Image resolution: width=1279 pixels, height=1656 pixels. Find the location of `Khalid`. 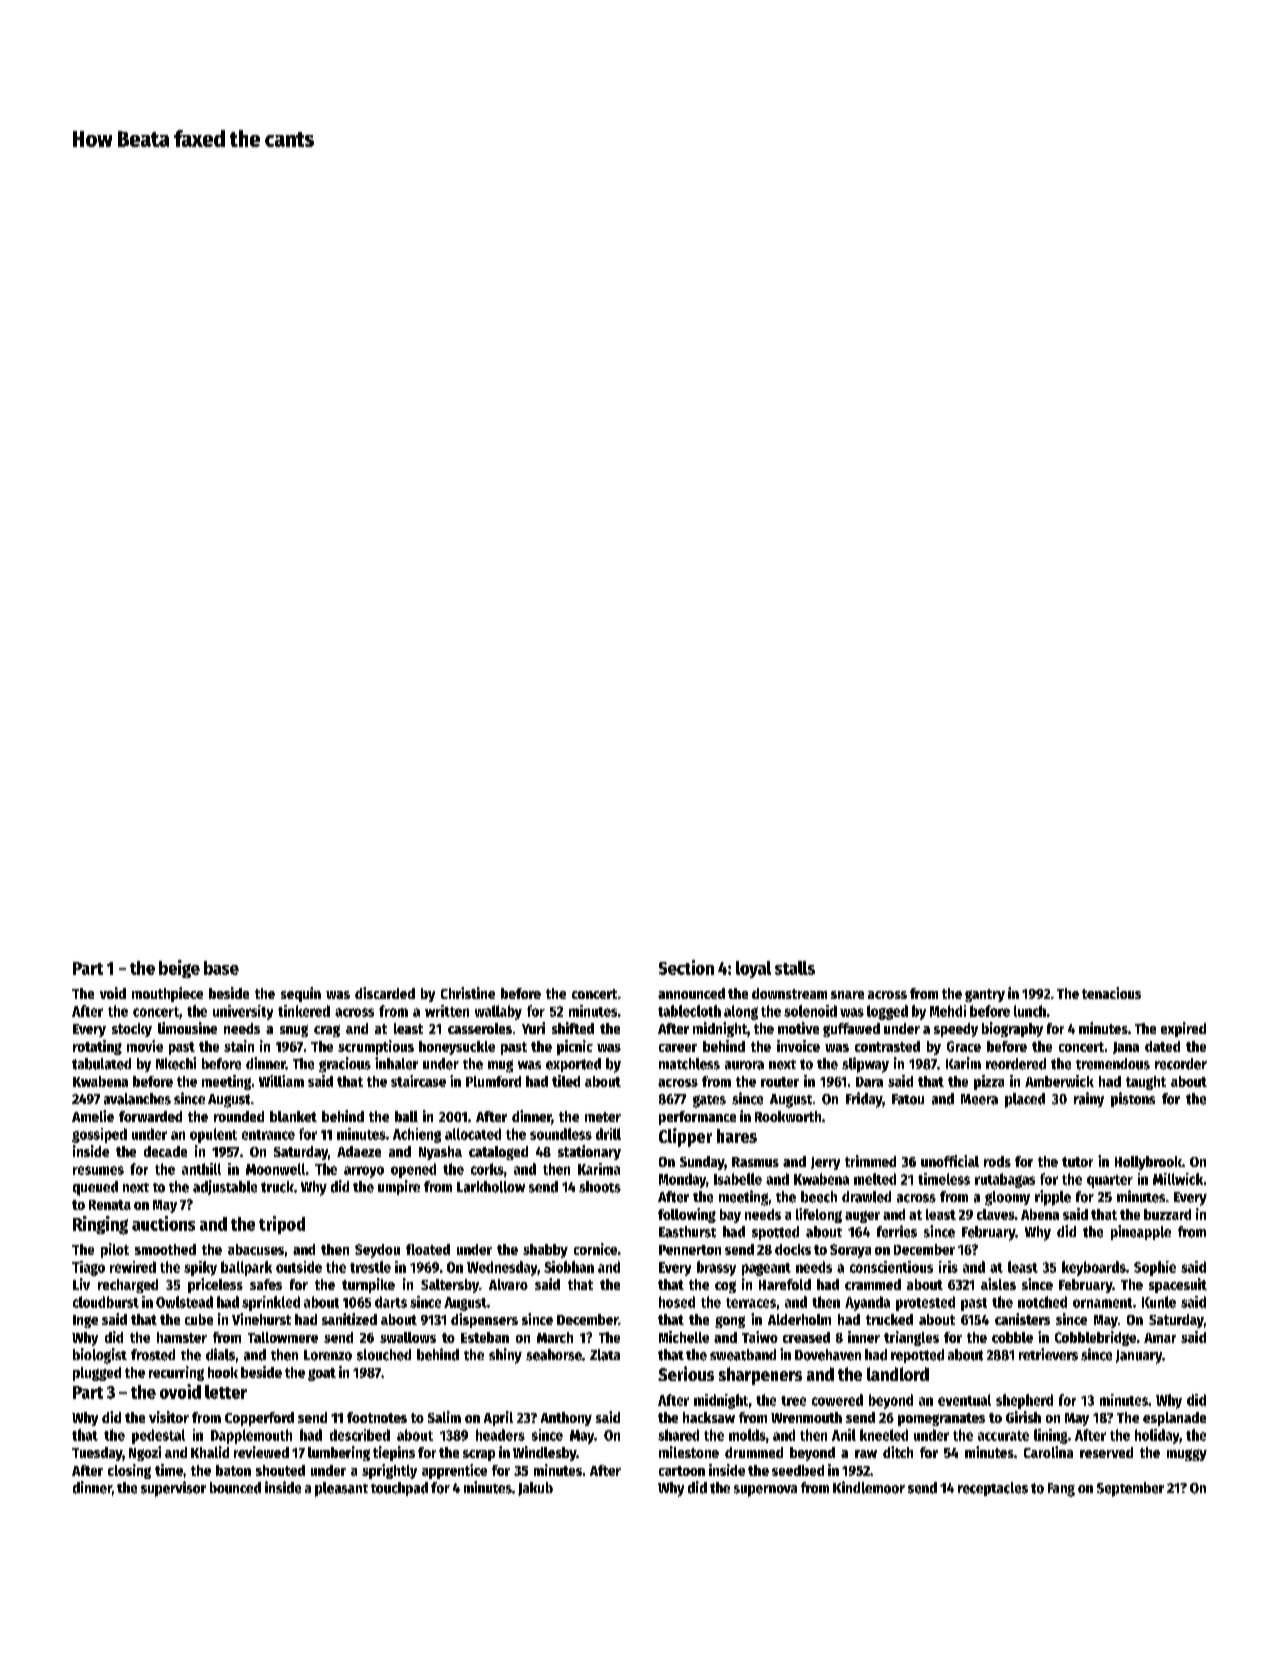

Khalid is located at coordinates (210, 1452).
